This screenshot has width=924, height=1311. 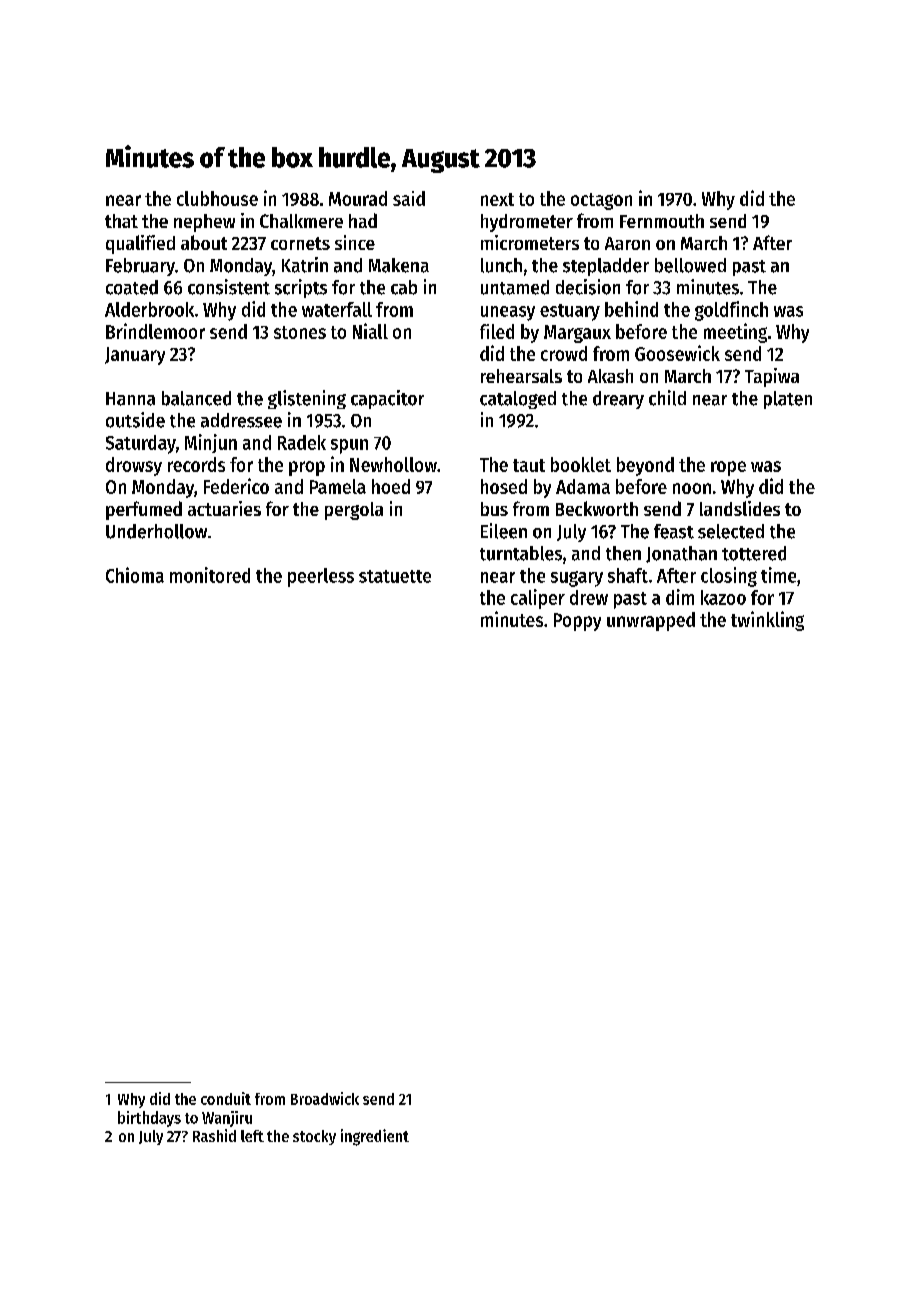 What do you see at coordinates (149, 1119) in the screenshot?
I see `birthdays` at bounding box center [149, 1119].
